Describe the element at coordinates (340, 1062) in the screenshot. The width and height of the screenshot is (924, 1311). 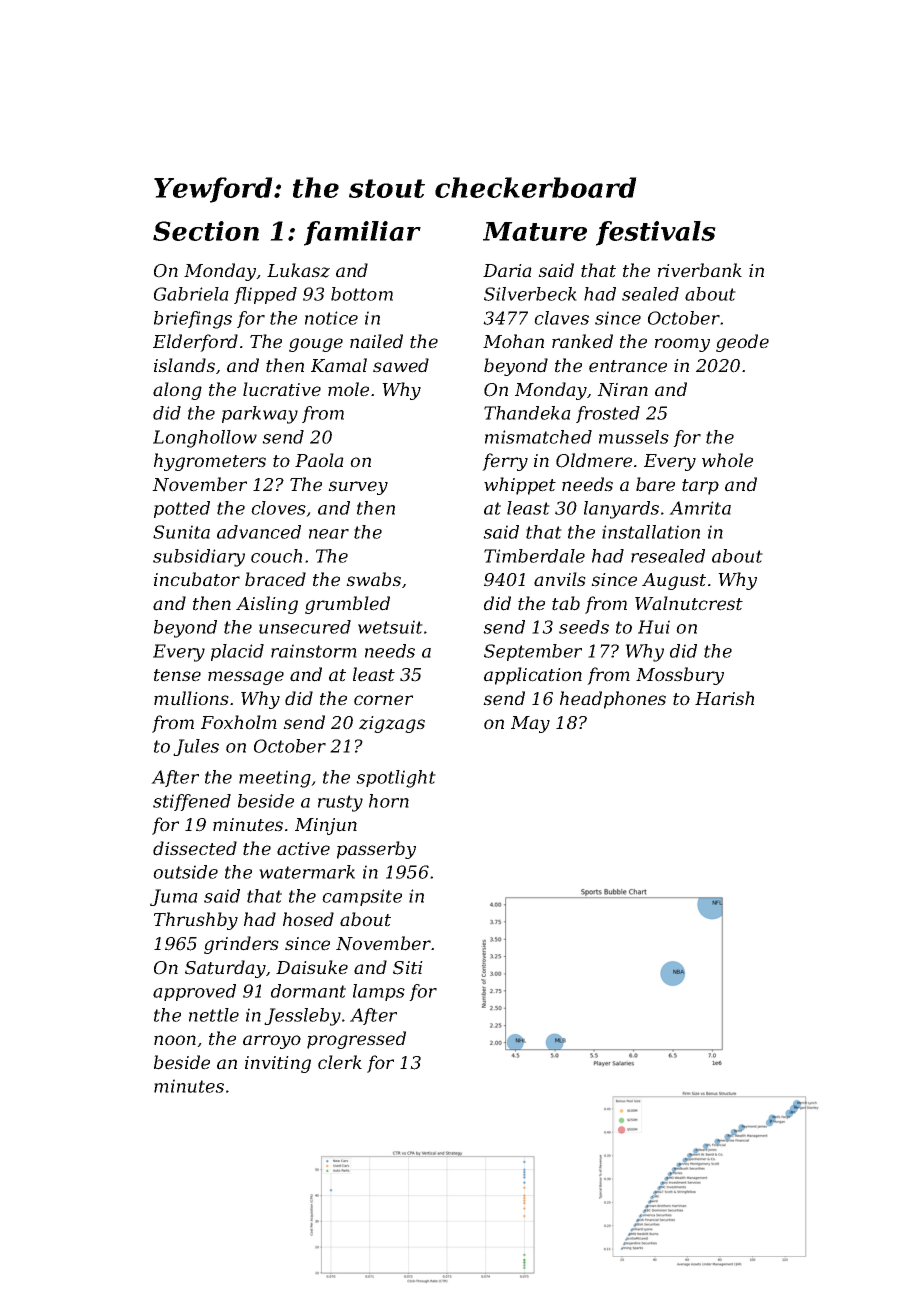
I see `clerk` at that location.
